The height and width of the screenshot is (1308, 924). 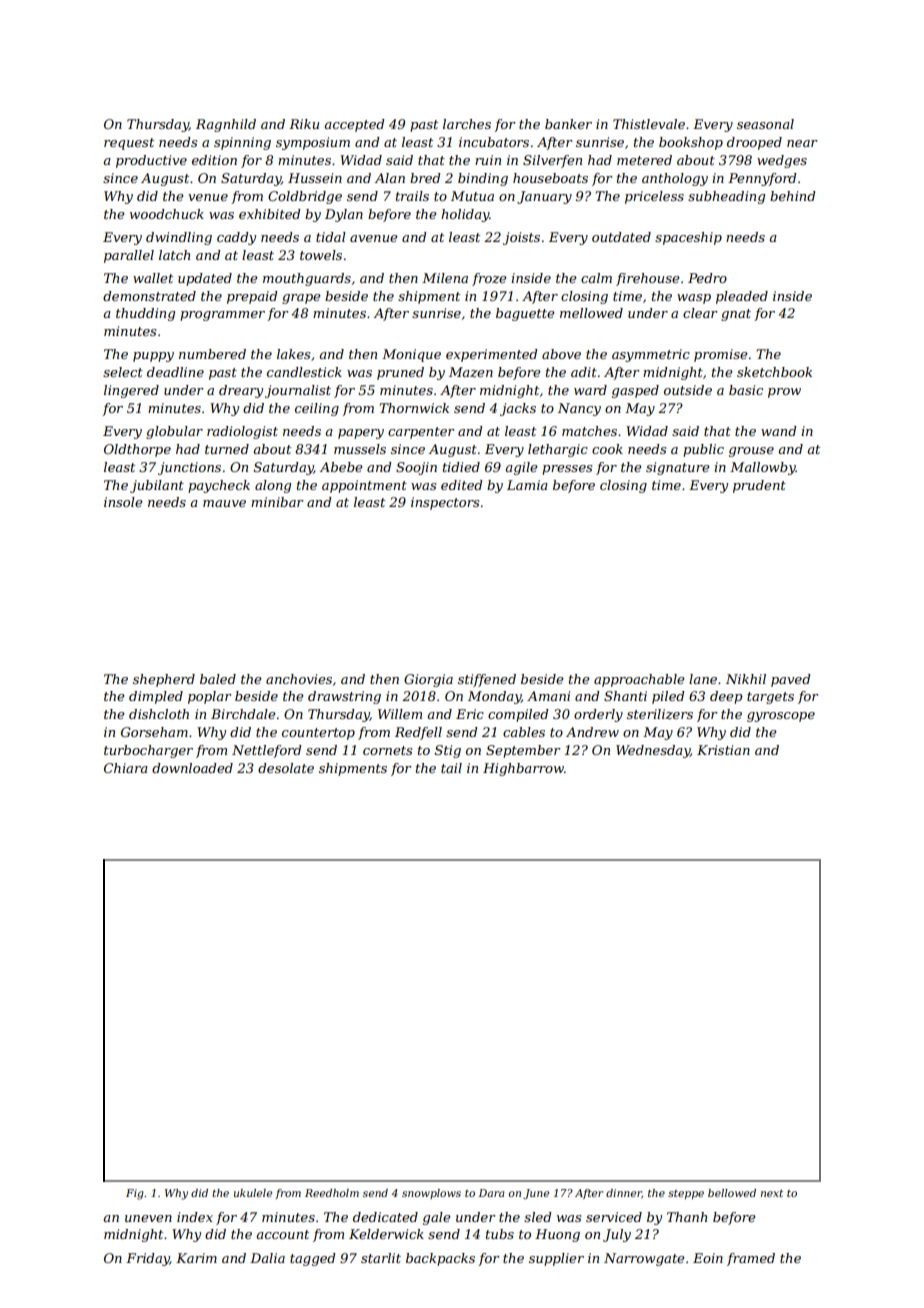 I want to click on dimpled, so click(x=156, y=697).
